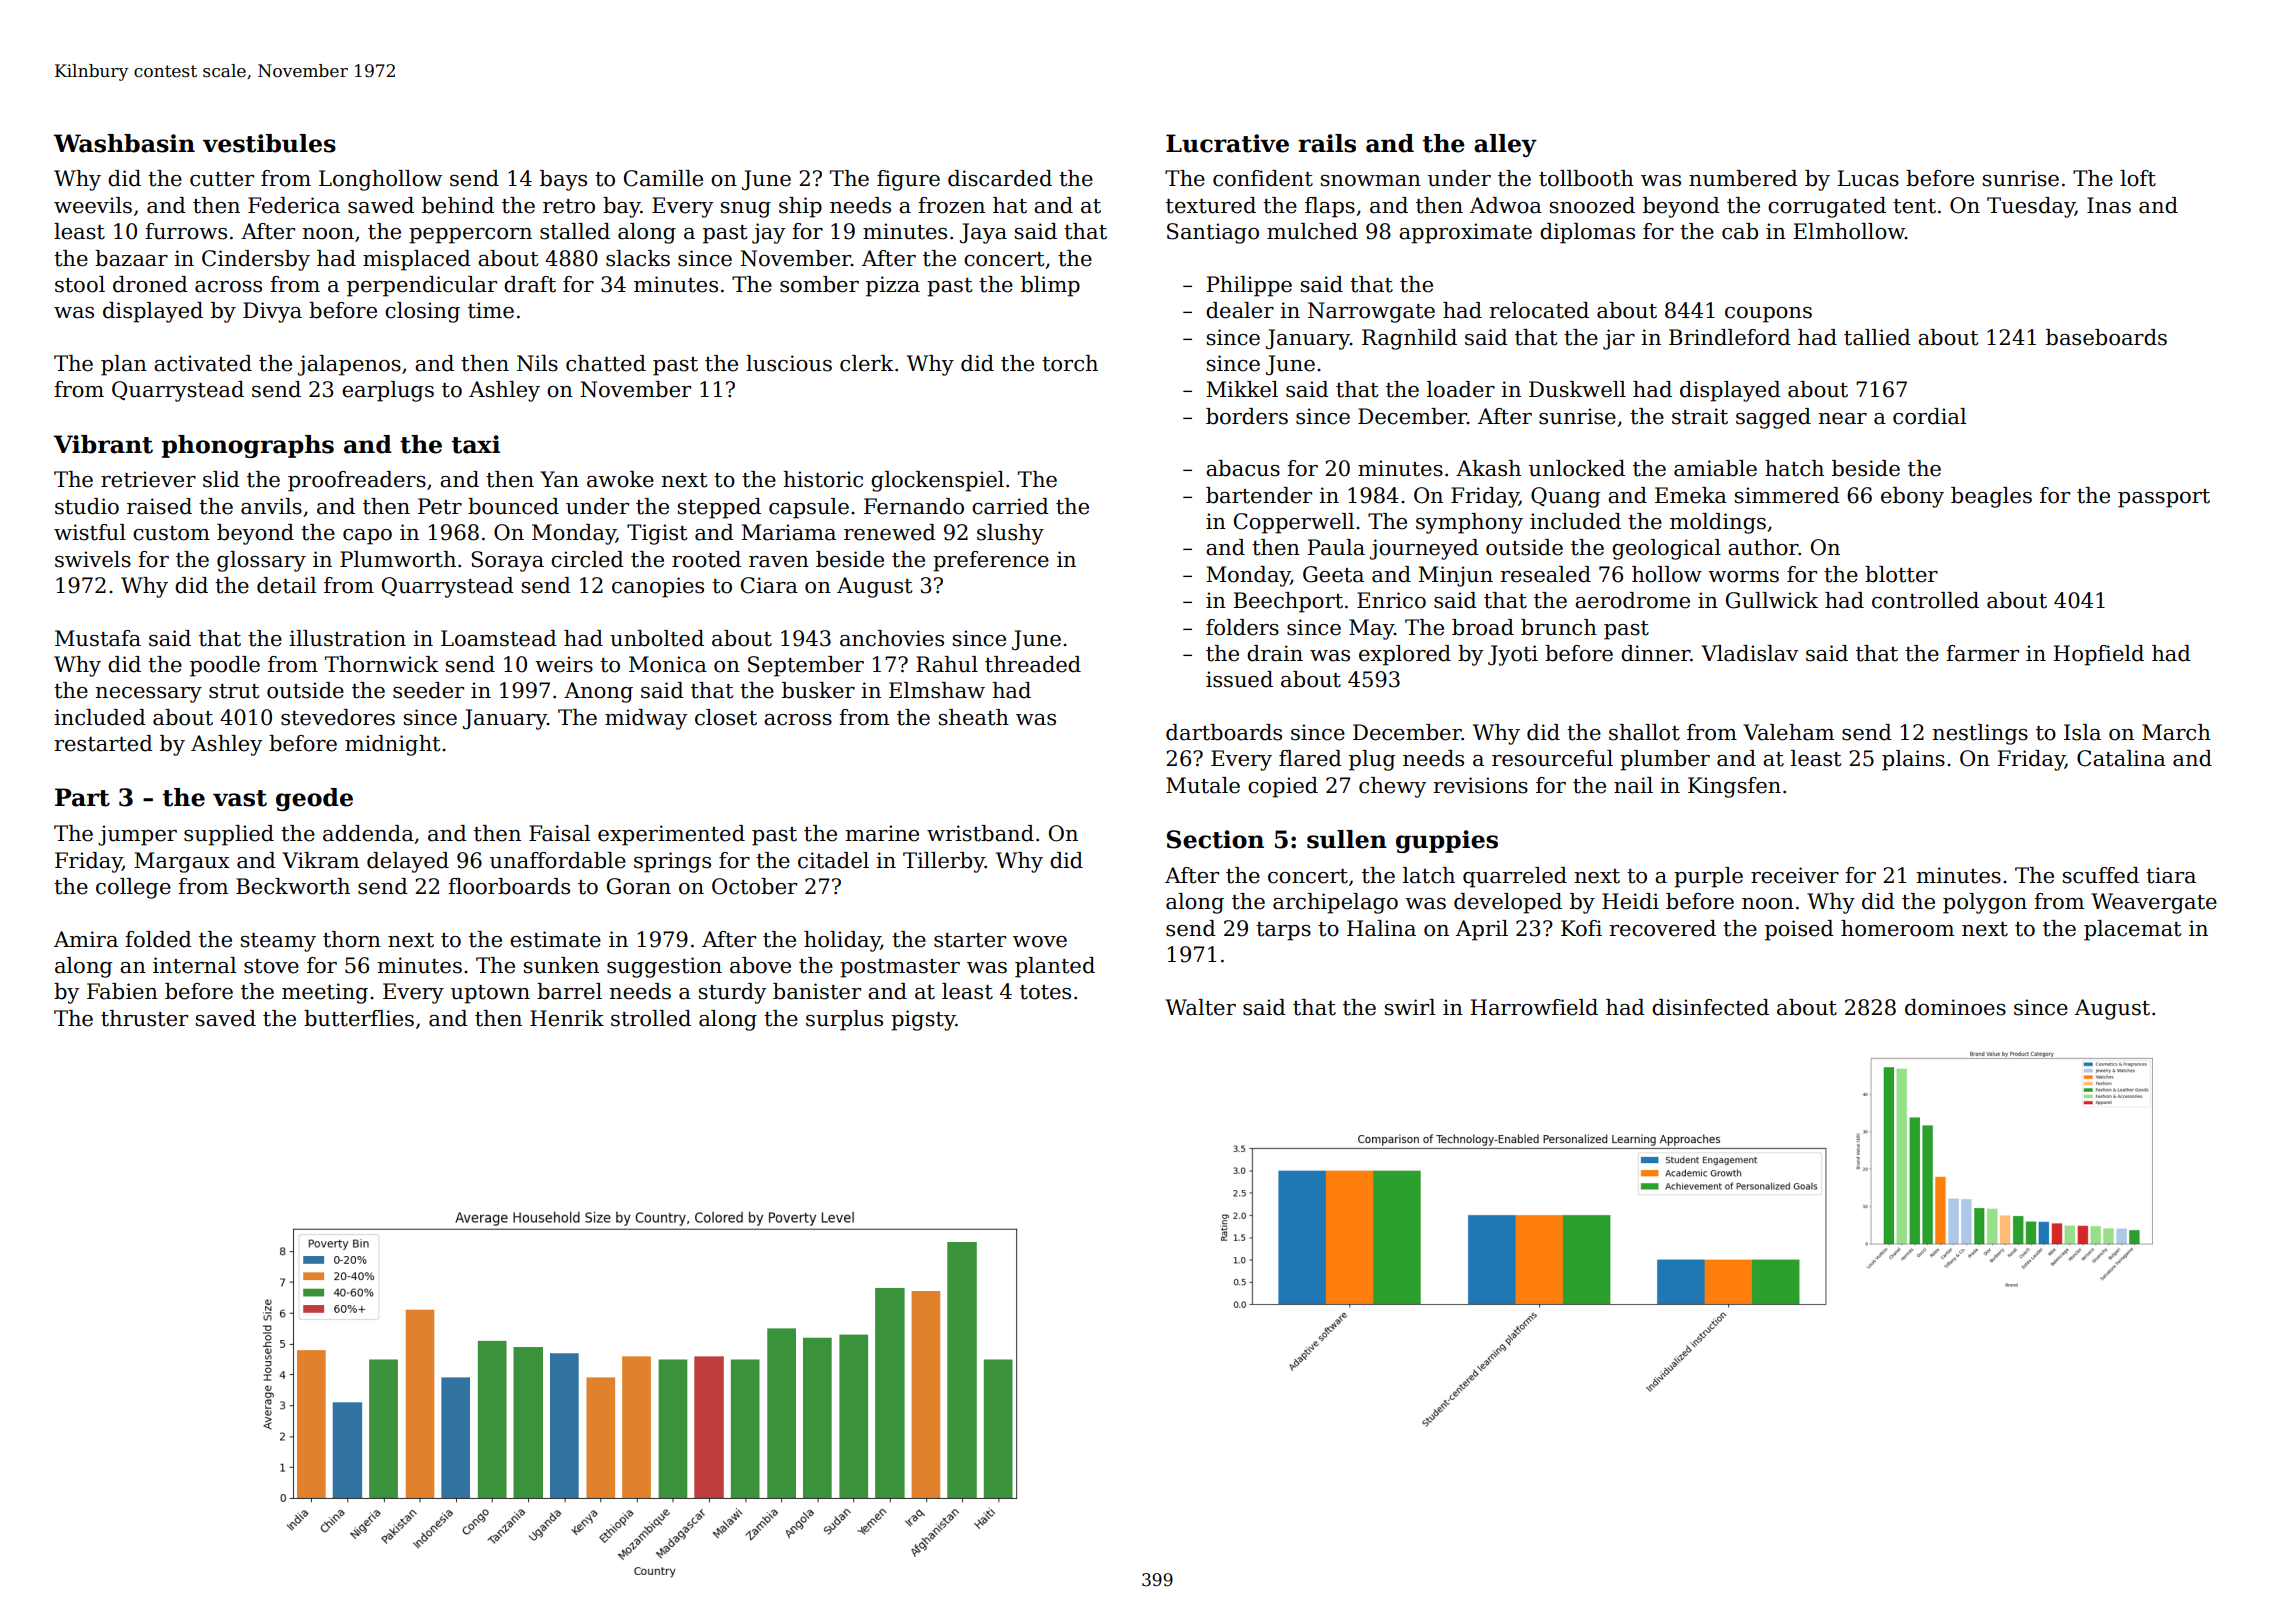  Describe the element at coordinates (646, 719) in the screenshot. I see `midway` at that location.
